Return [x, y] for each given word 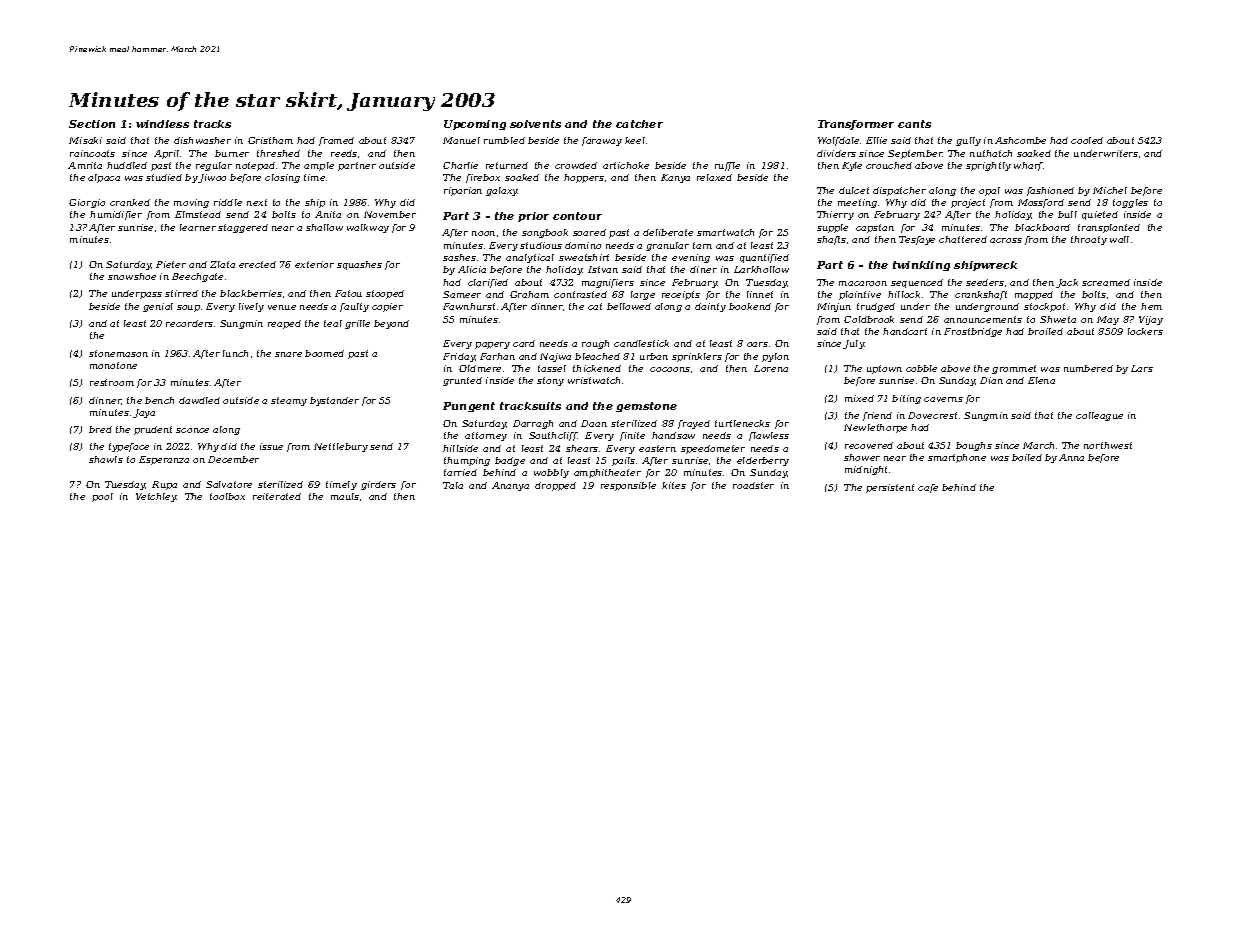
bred [100, 429]
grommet [1014, 369]
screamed [1106, 282]
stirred [181, 293]
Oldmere [480, 368]
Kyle [852, 166]
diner [703, 269]
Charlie [460, 165]
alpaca [104, 178]
